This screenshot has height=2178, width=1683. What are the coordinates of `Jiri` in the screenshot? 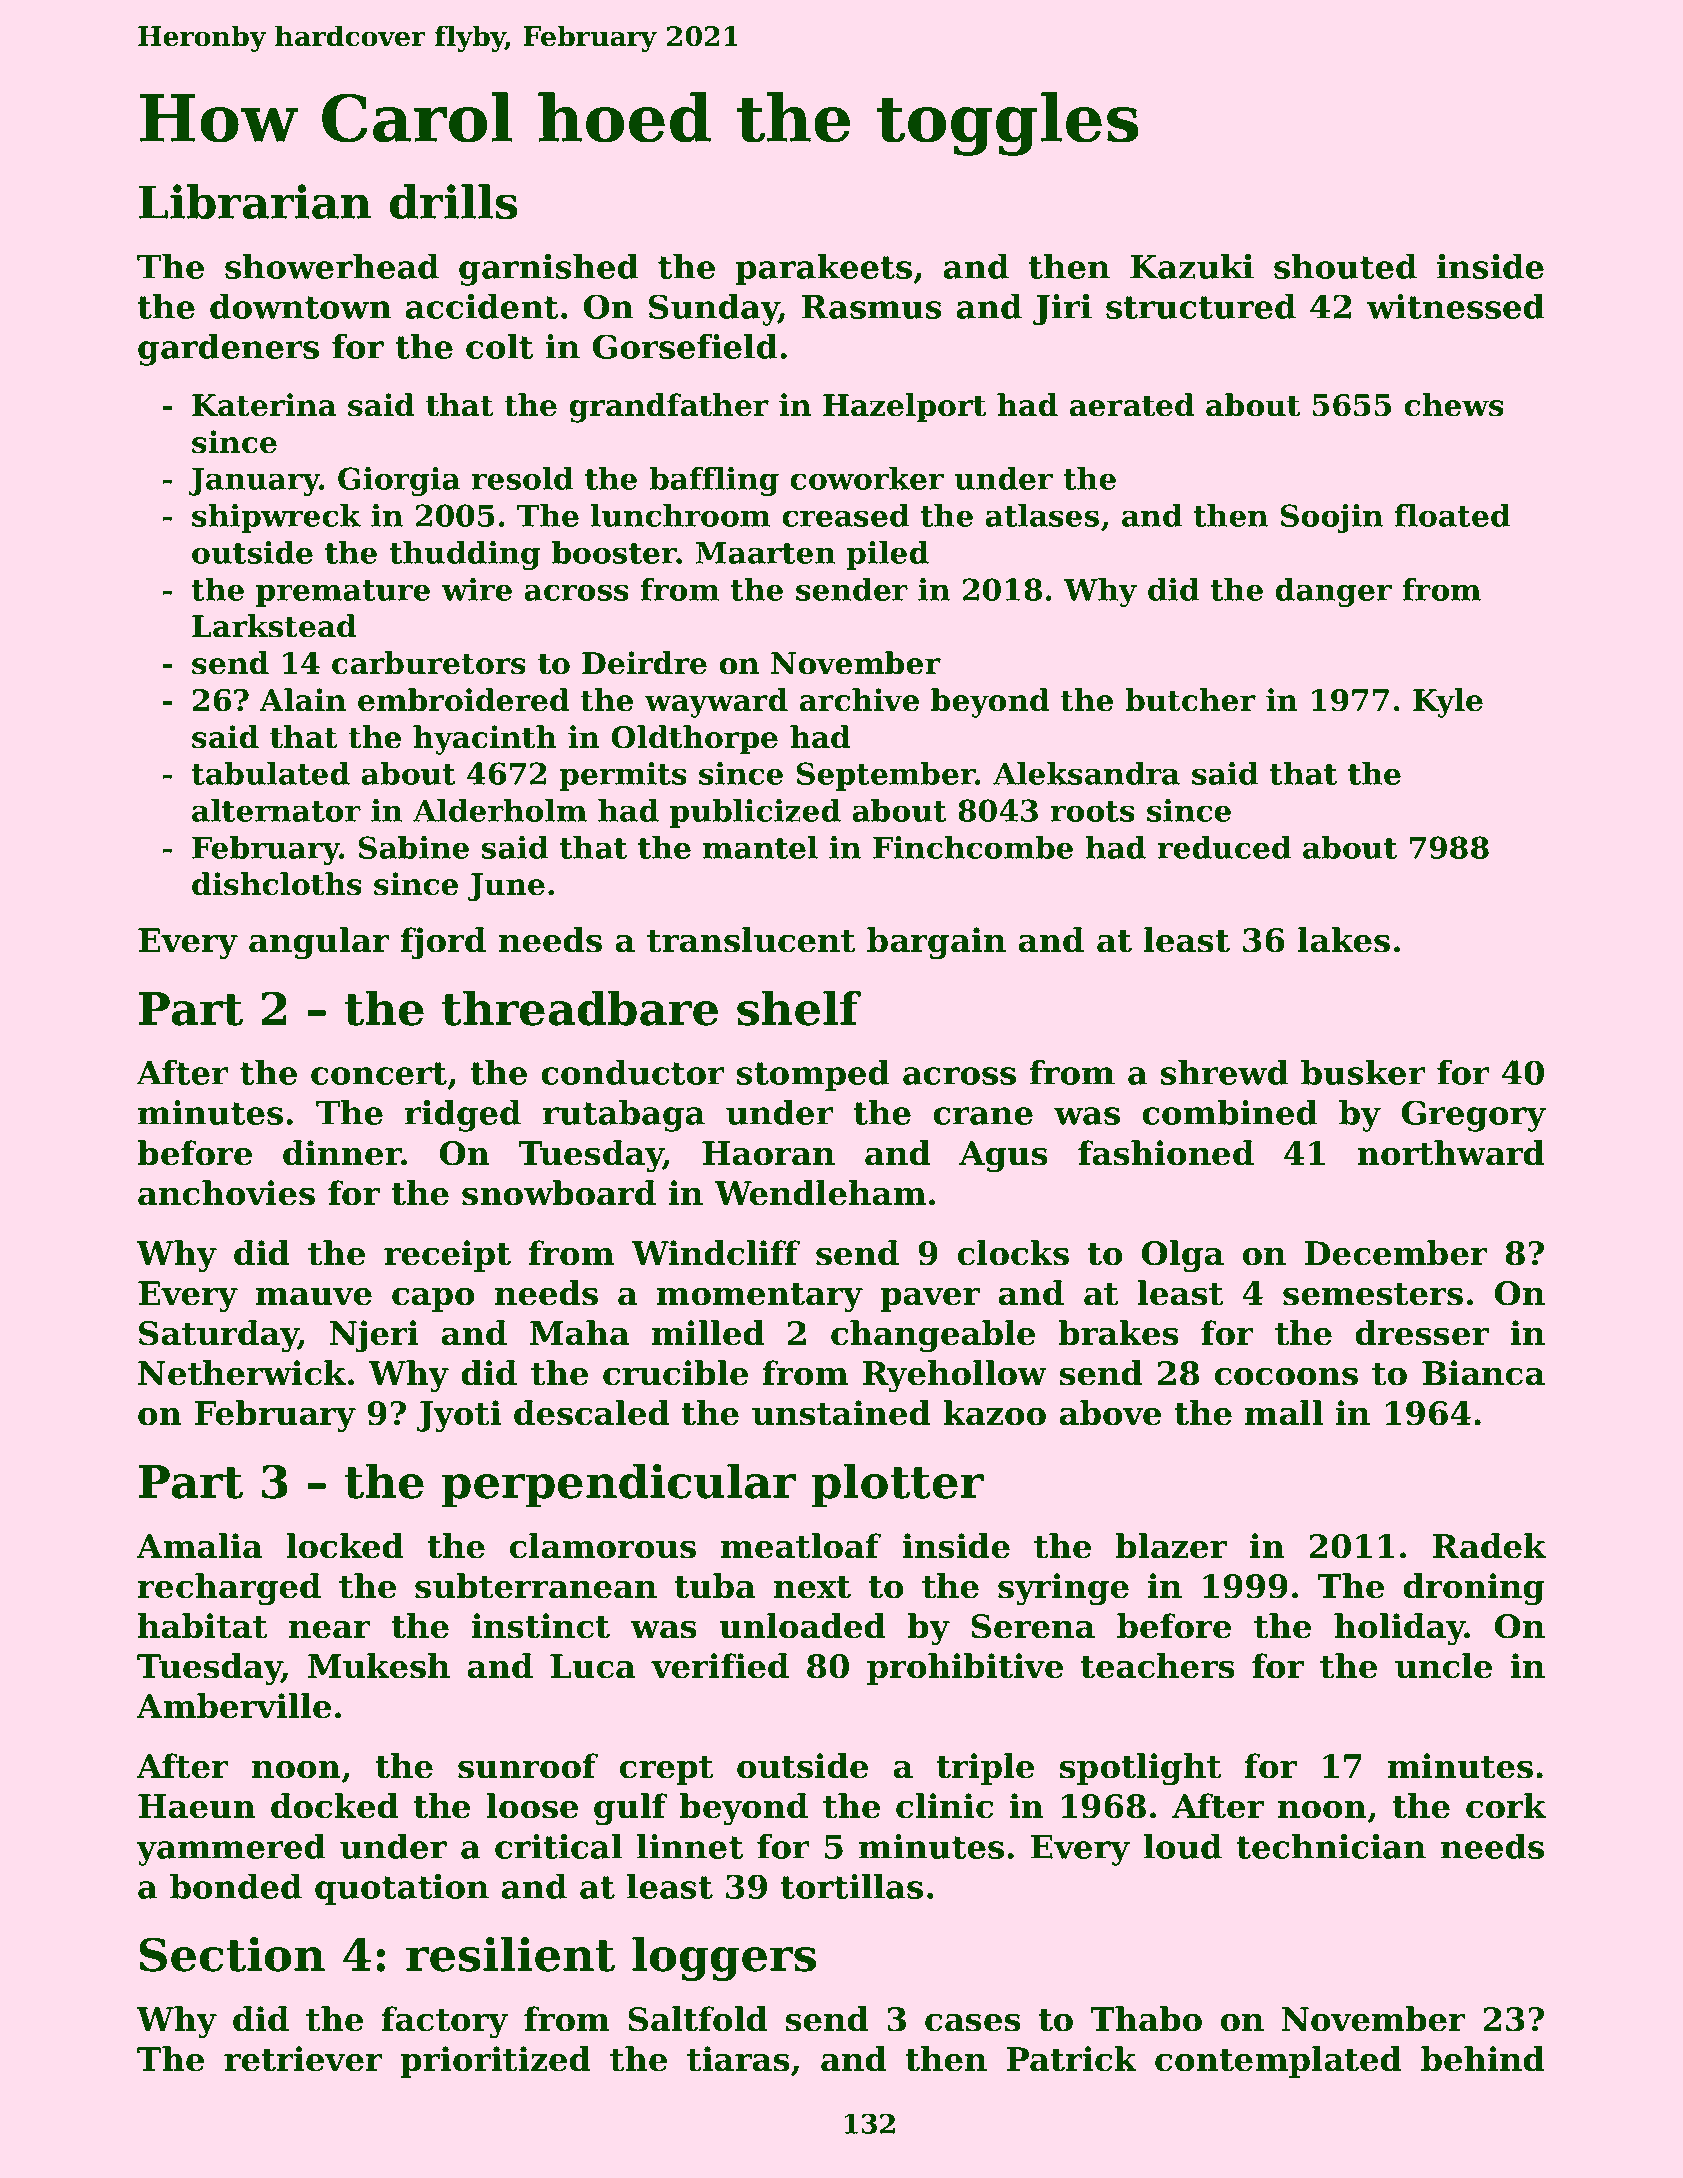 It's located at (1062, 309).
